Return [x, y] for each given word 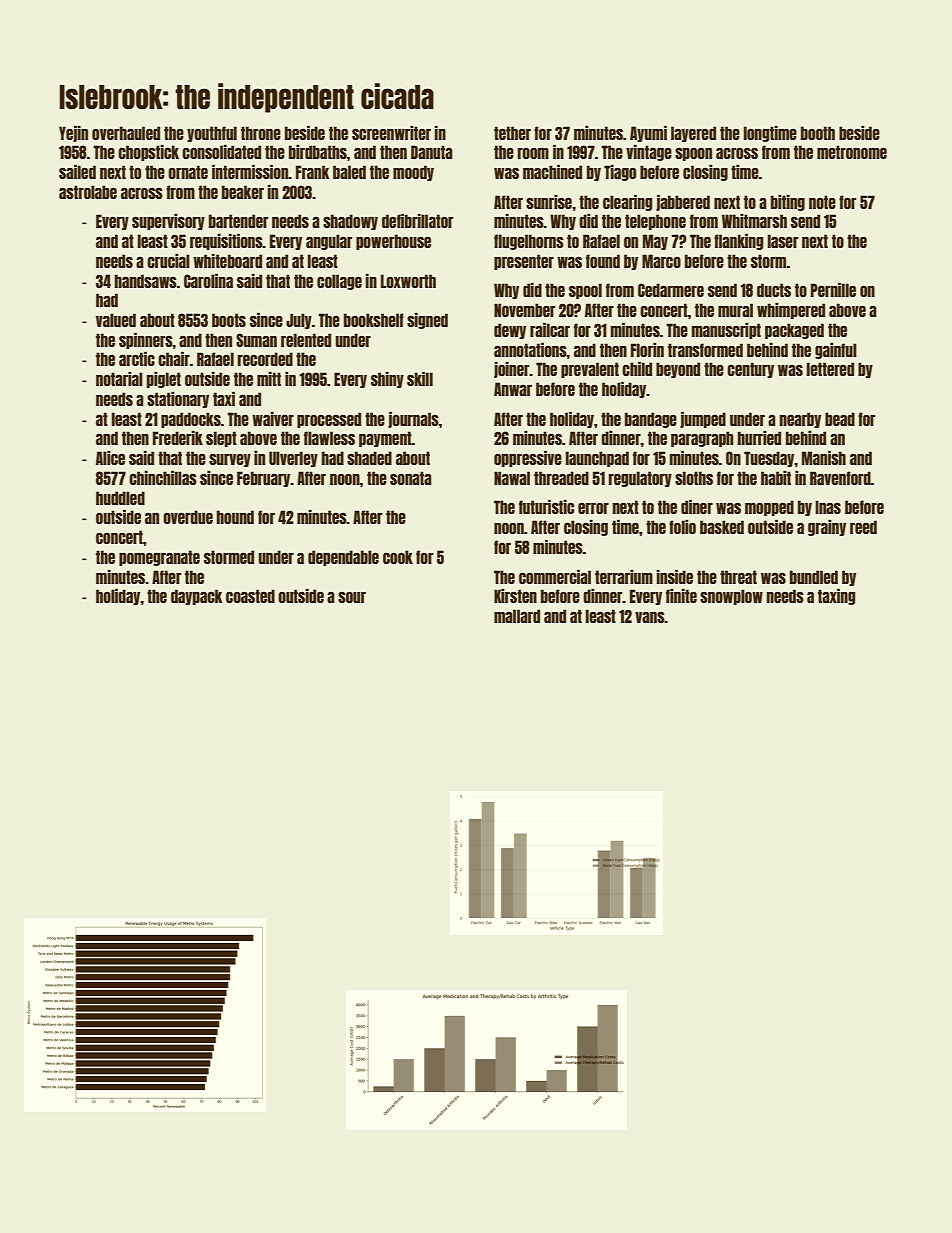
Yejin [73, 133]
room [533, 153]
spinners [146, 340]
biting [788, 202]
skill [420, 378]
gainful [836, 350]
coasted [250, 596]
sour [352, 597]
